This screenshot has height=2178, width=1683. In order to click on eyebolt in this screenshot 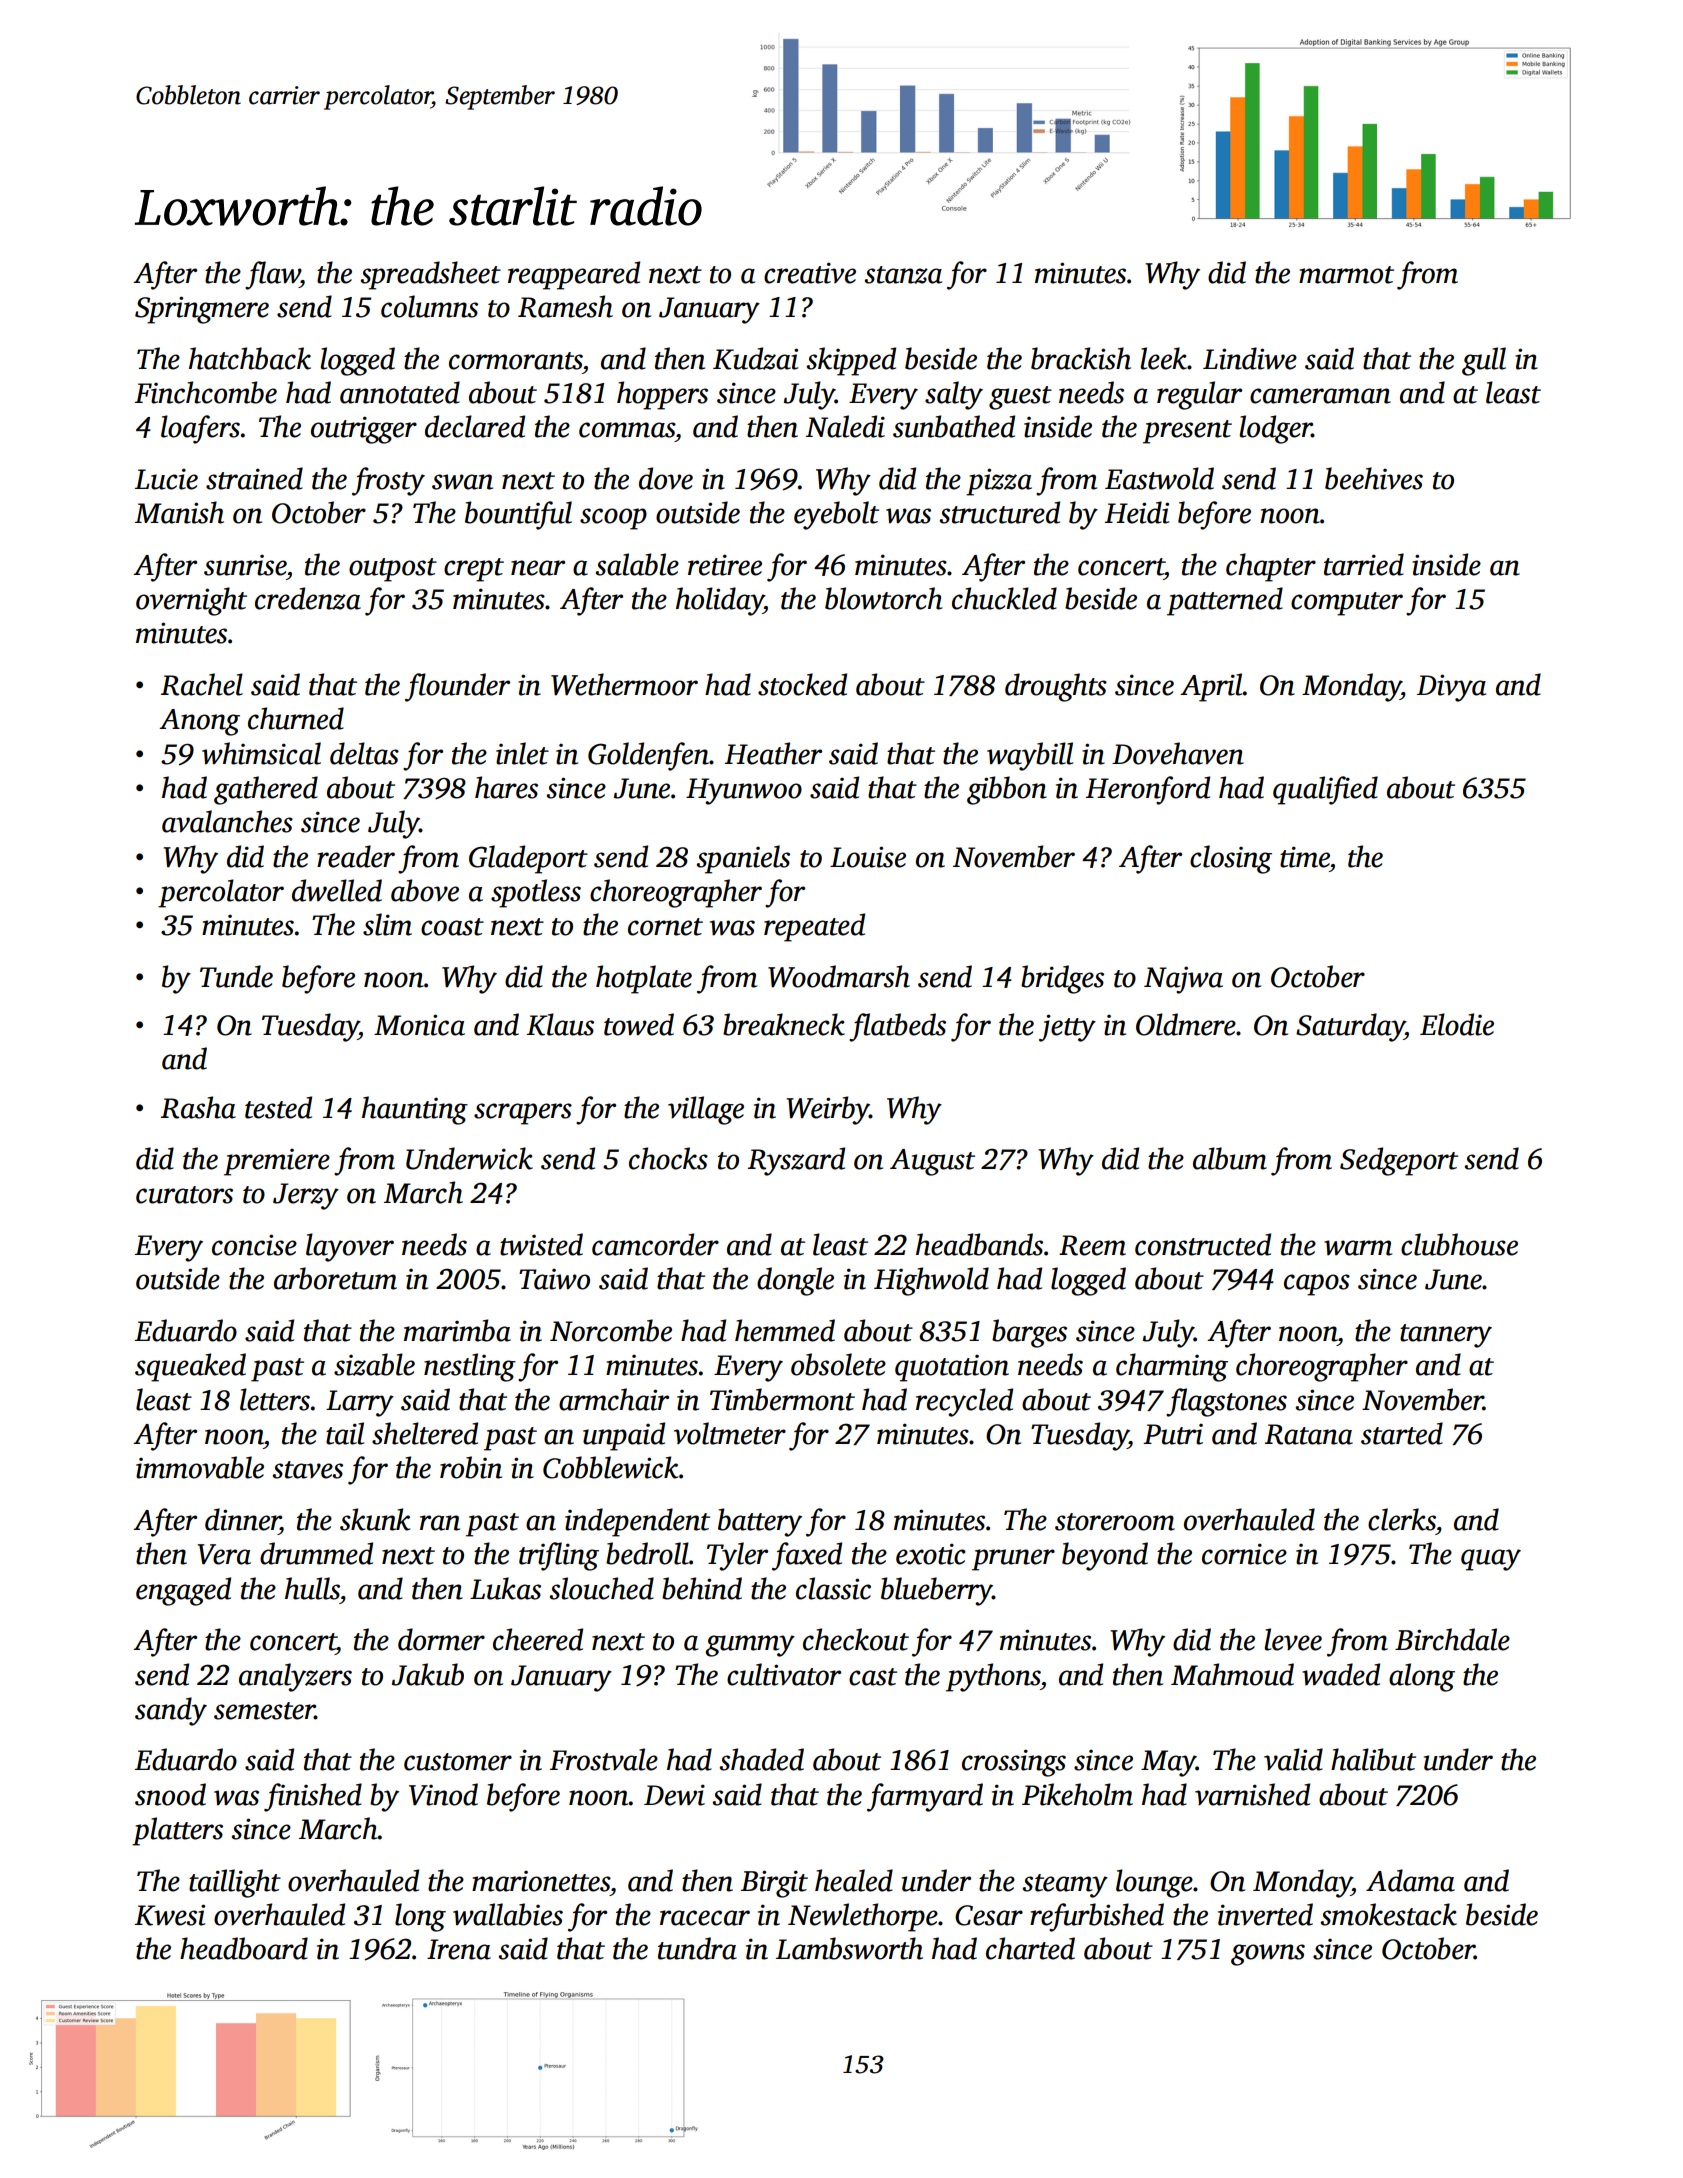, I will do `click(836, 515)`.
